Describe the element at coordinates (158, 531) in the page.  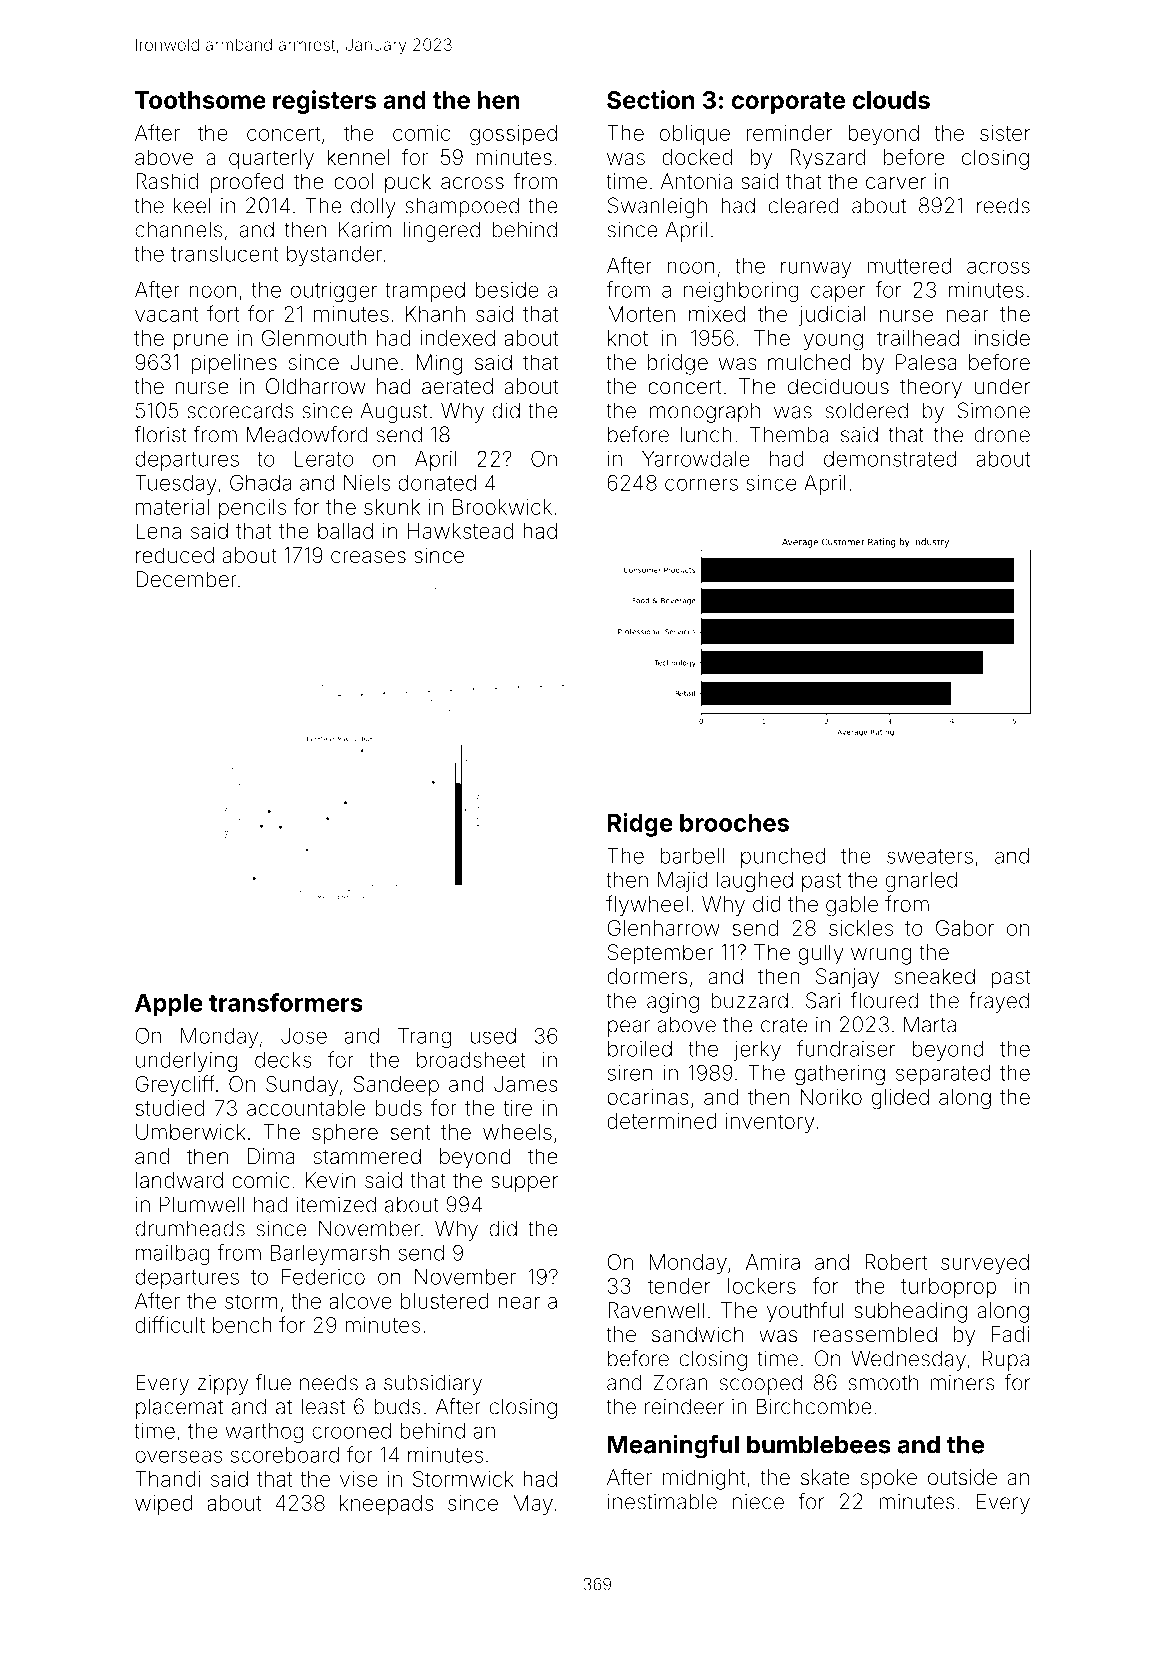
I see `Lena` at that location.
